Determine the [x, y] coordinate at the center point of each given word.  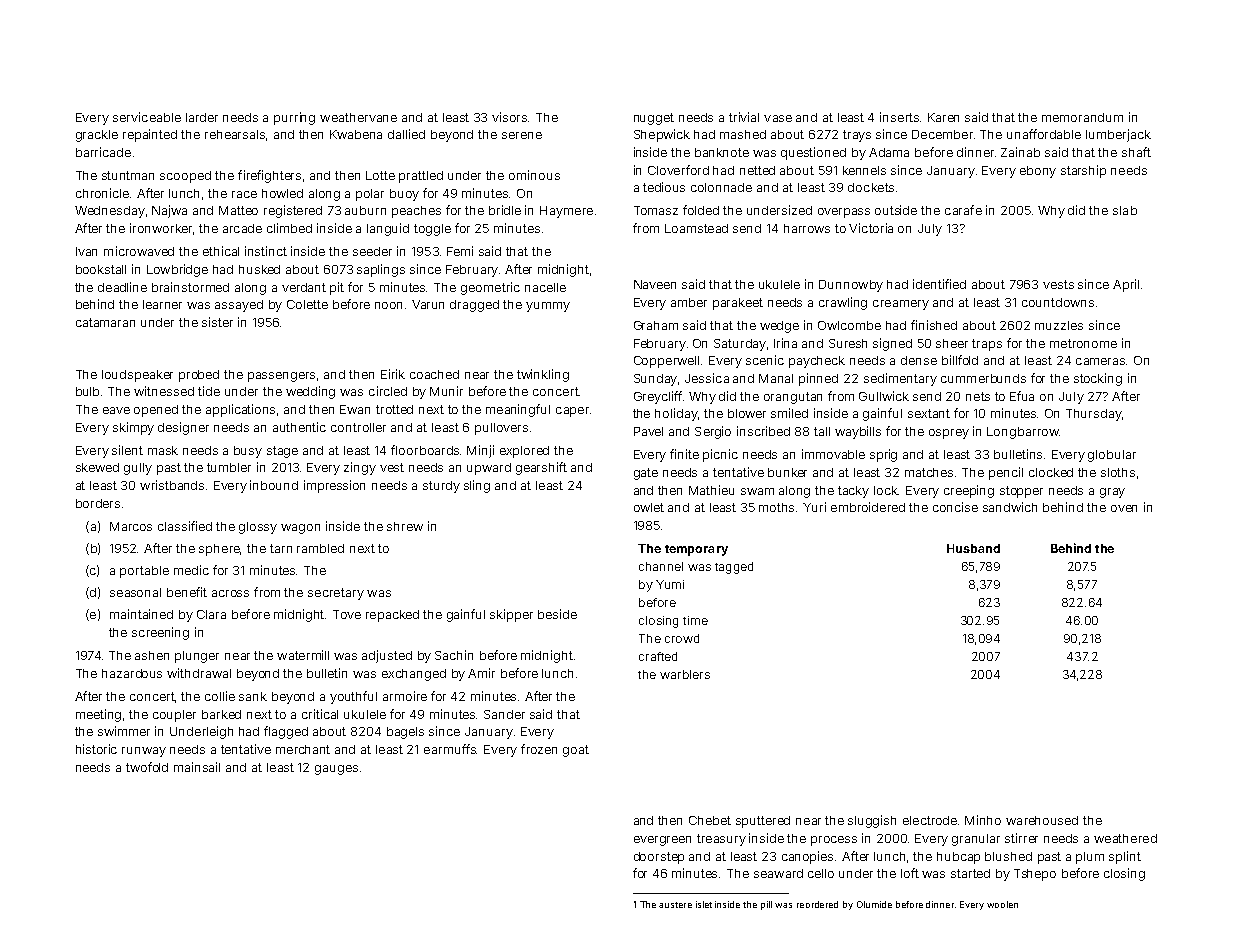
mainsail [197, 767]
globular [1112, 456]
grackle [97, 136]
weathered [1125, 838]
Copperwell [666, 362]
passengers [281, 377]
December [942, 134]
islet [704, 904]
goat [576, 751]
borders [98, 503]
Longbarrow [1023, 433]
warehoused [1042, 820]
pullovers [501, 429]
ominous [534, 175]
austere [675, 905]
